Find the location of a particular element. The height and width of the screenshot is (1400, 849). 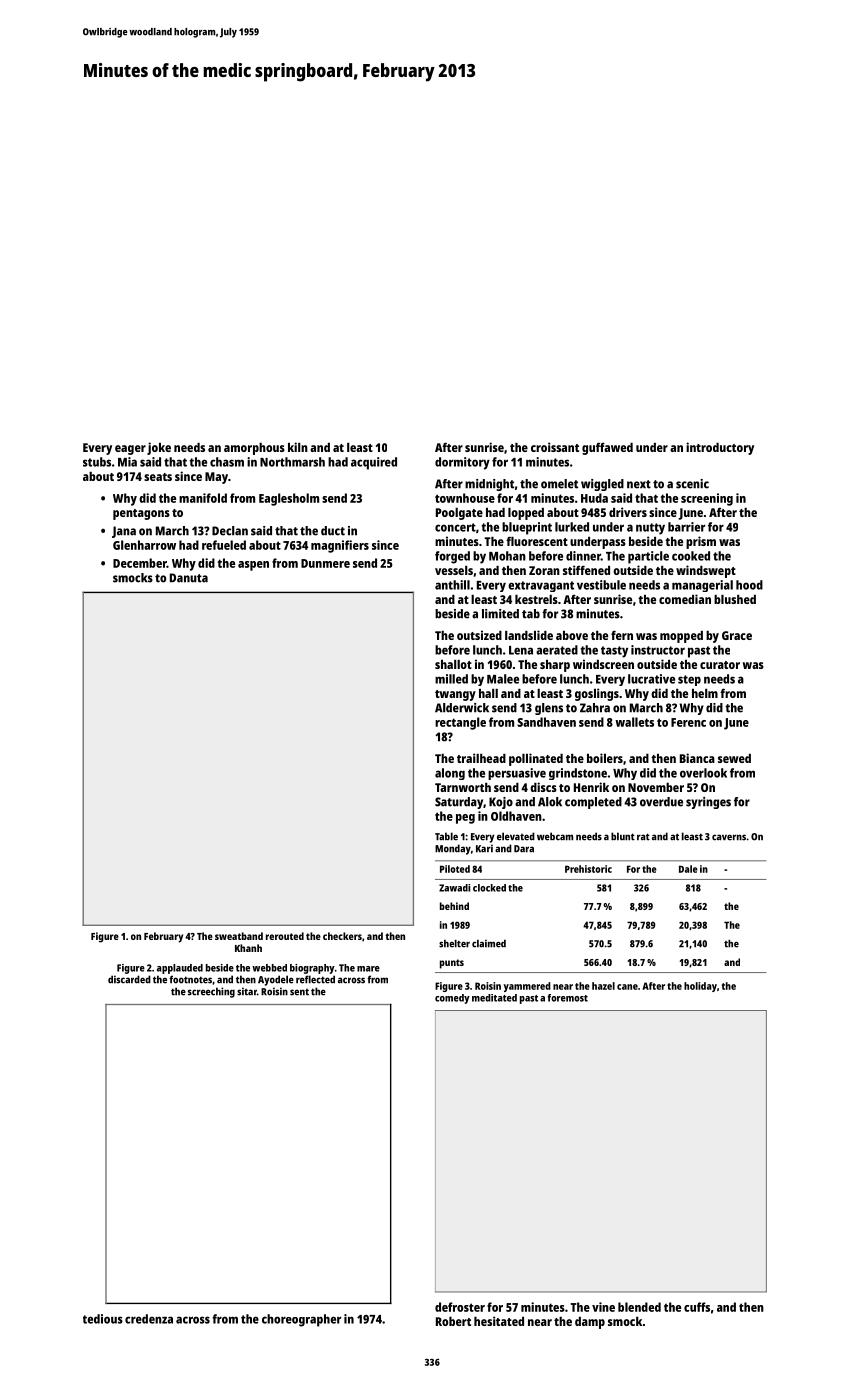

Dale is located at coordinates (688, 869).
